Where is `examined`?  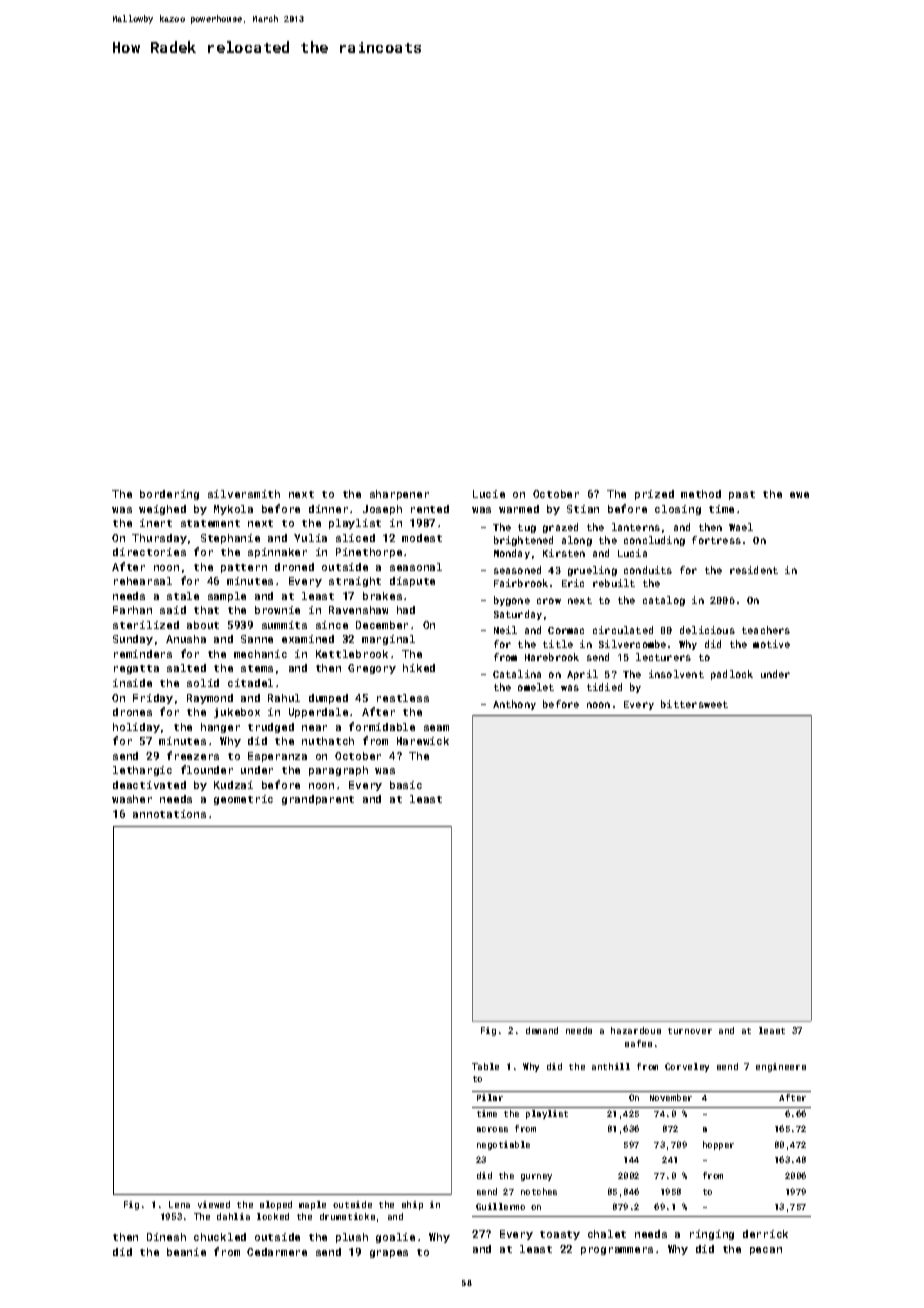 examined is located at coordinates (308, 639).
